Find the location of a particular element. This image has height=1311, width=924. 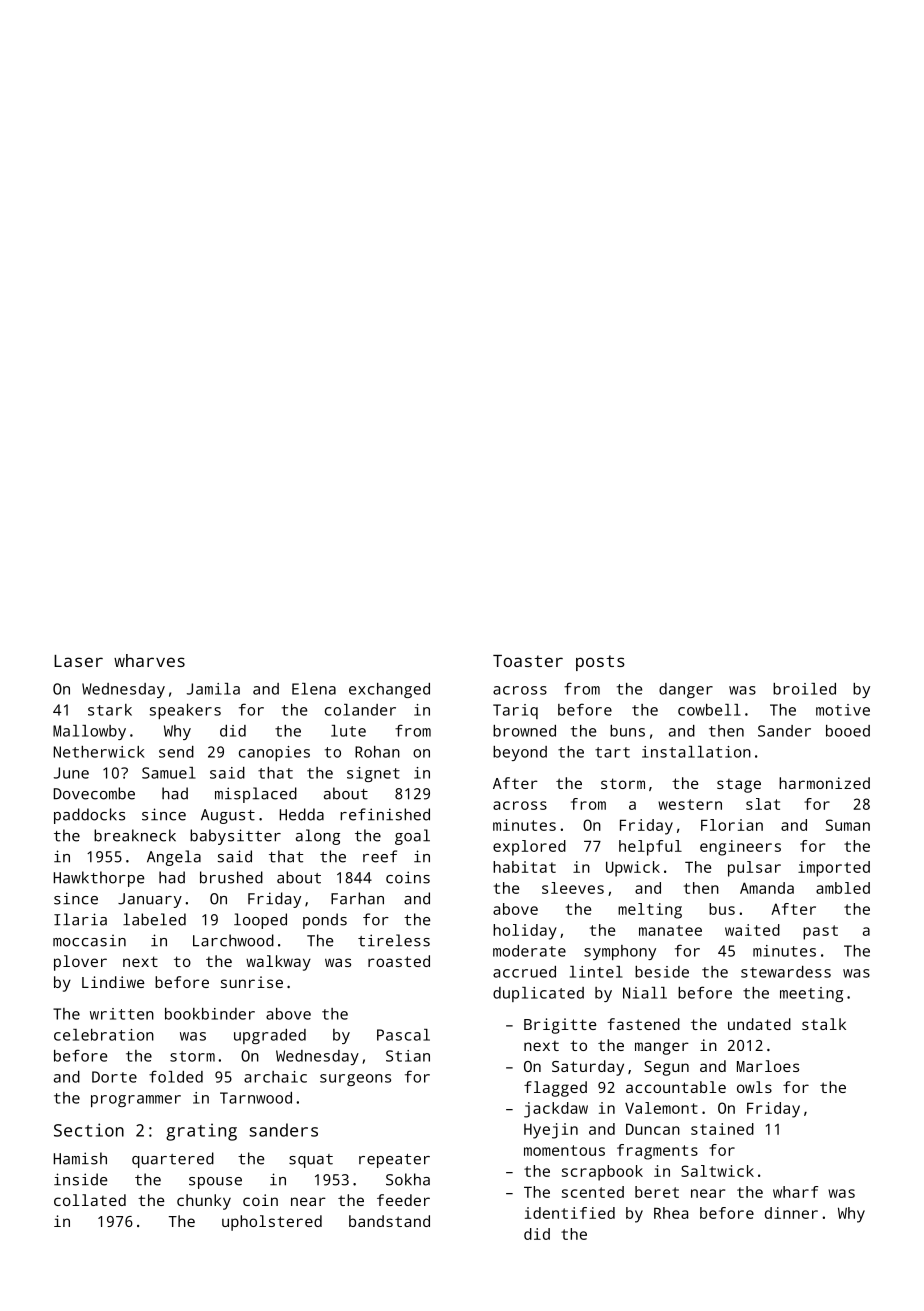

misplaced is located at coordinates (256, 795).
